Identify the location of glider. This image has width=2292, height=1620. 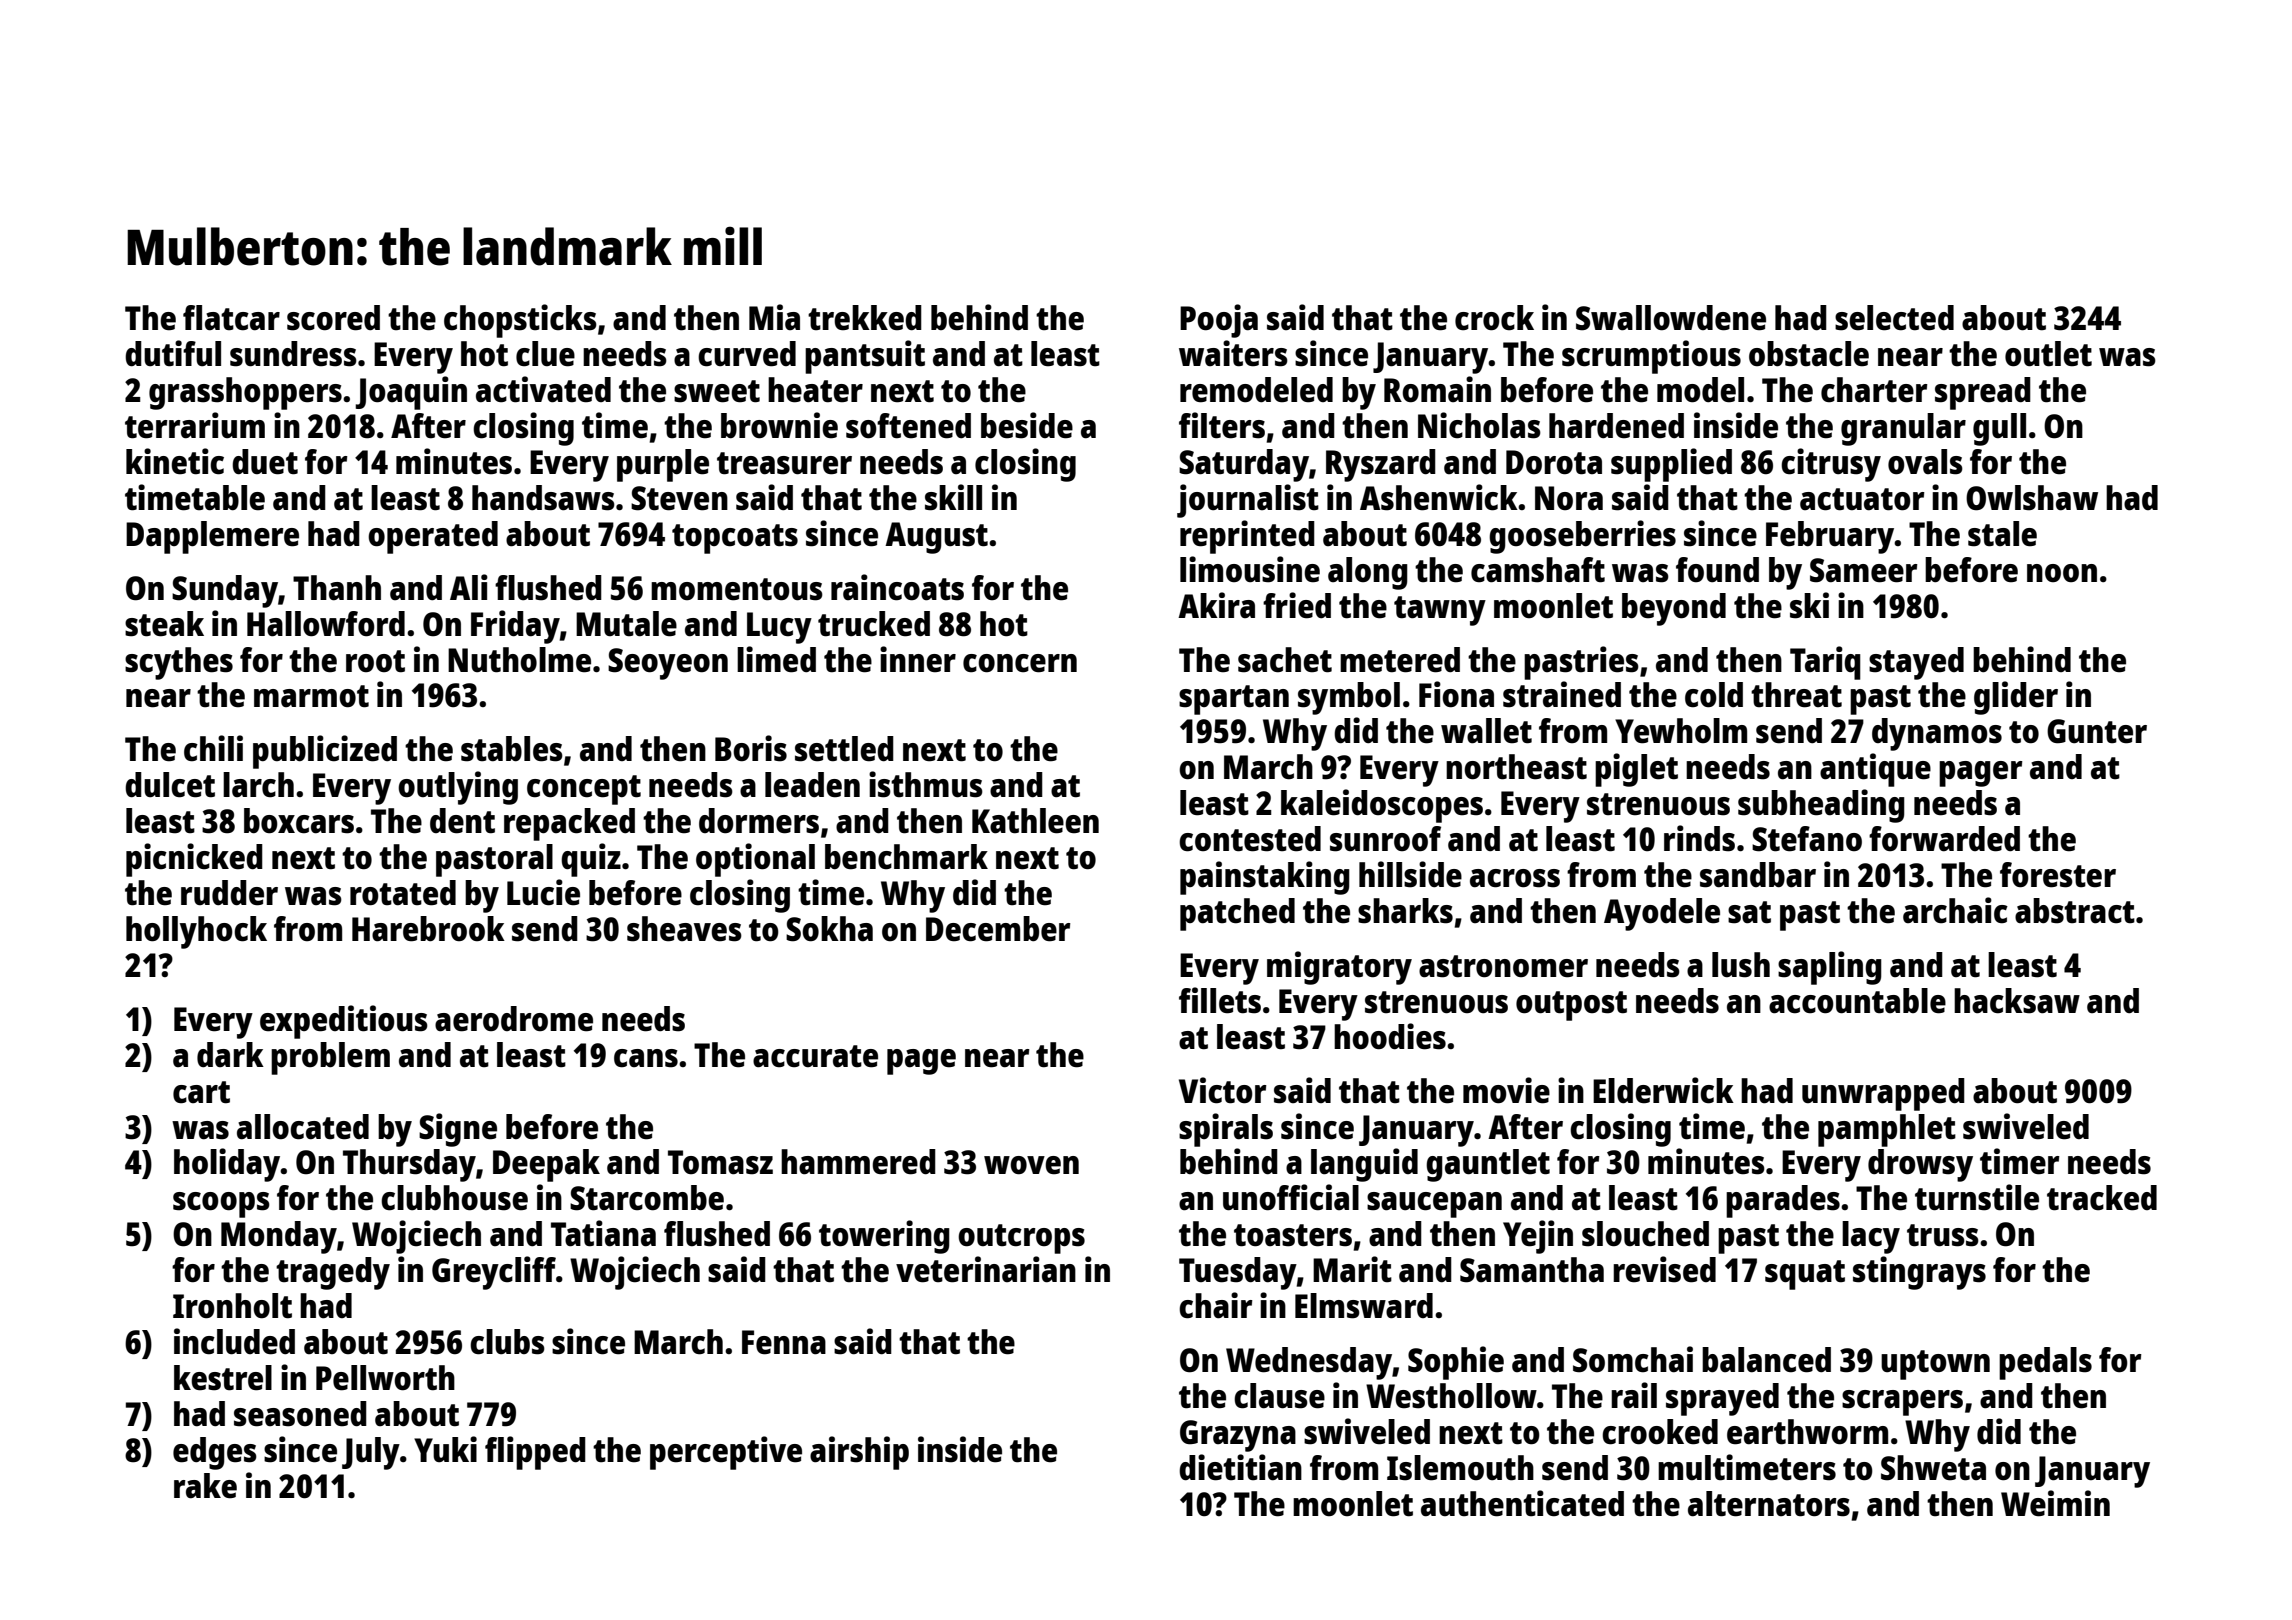
(2016, 698).
